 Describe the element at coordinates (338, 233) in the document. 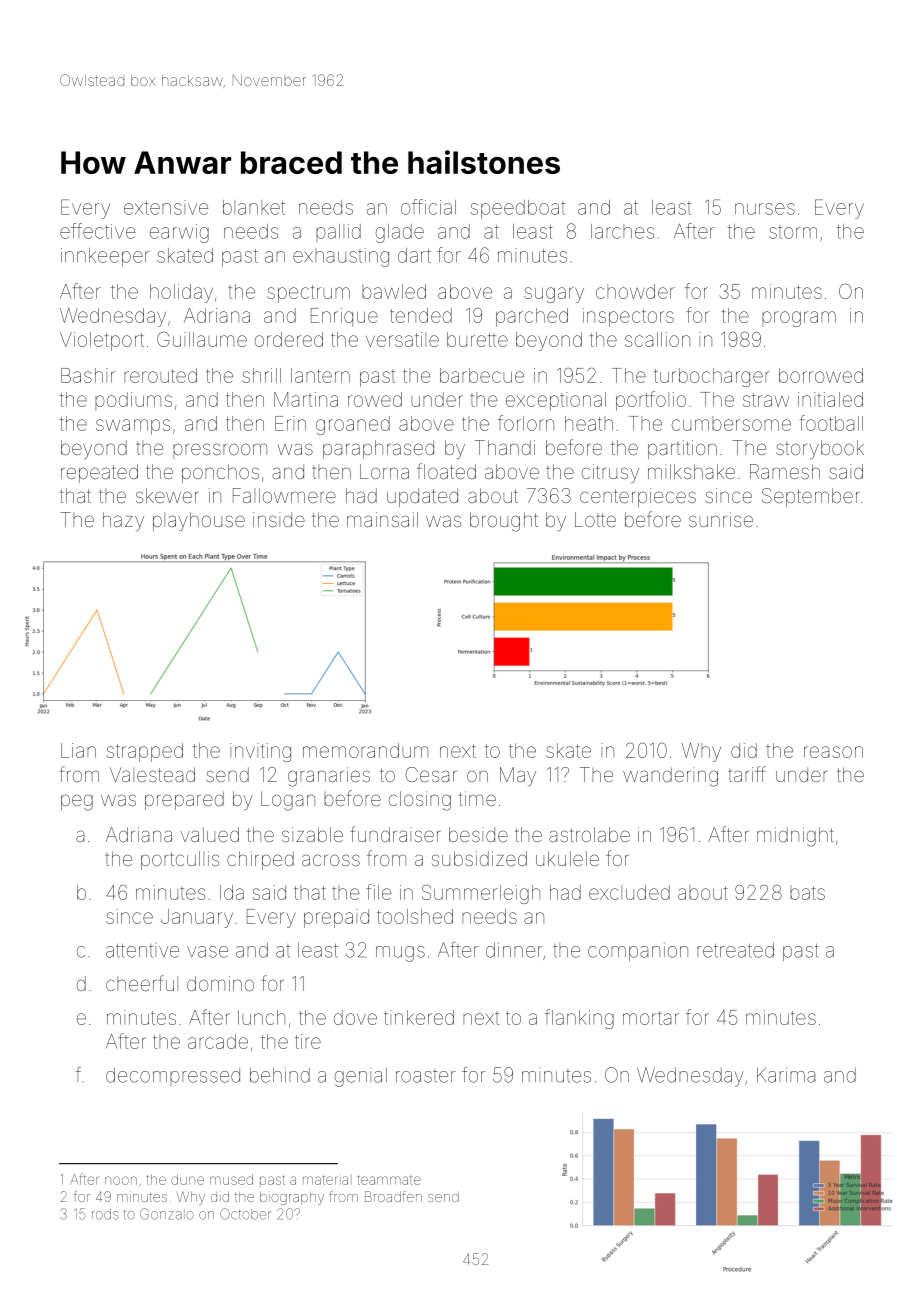

I see `pallid` at that location.
